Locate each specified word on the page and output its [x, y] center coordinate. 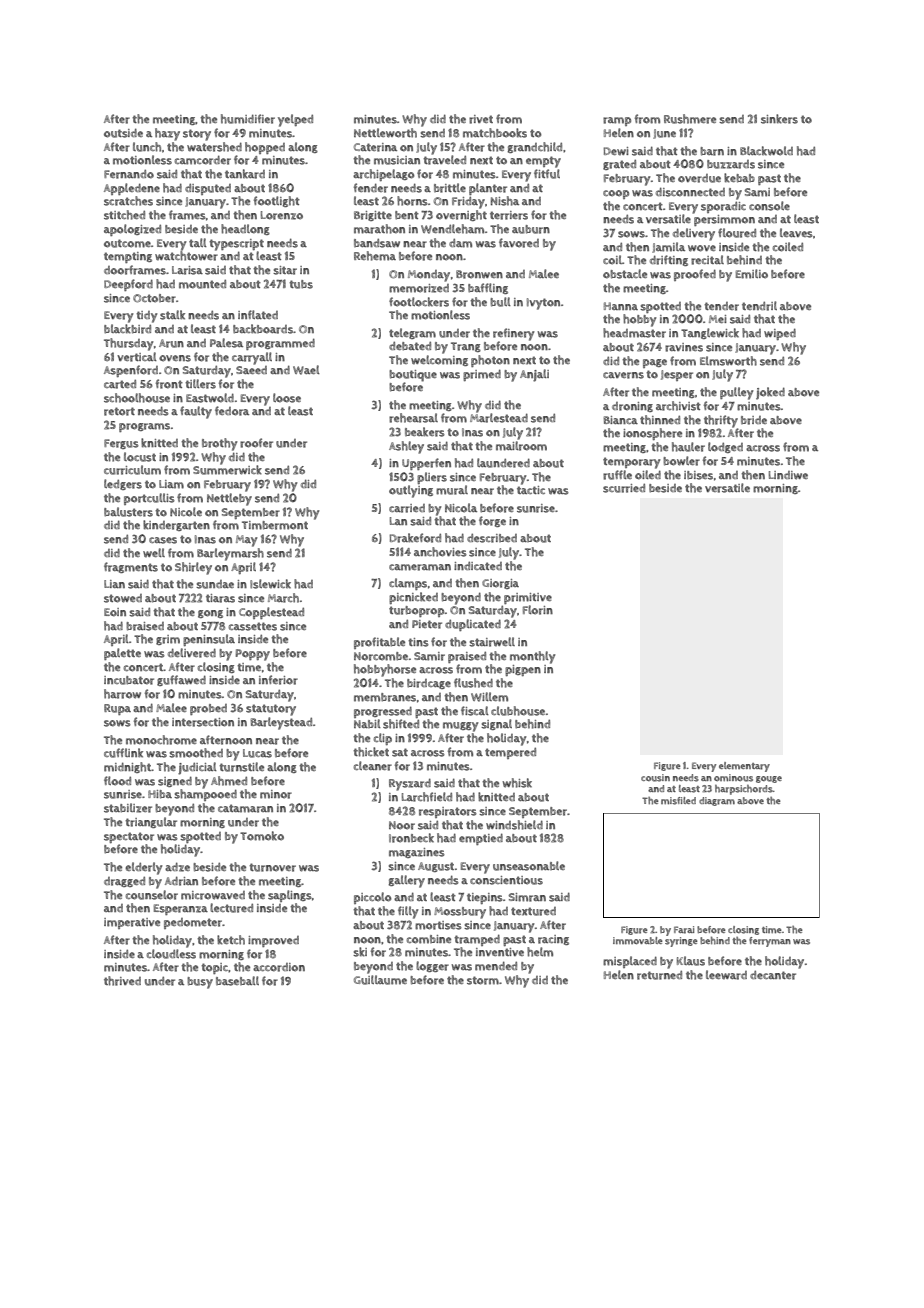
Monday [429, 276]
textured [533, 911]
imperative [132, 923]
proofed [695, 275]
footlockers [419, 302]
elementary [744, 767]
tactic [531, 490]
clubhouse [518, 711]
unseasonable [529, 866]
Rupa [117, 709]
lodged [725, 447]
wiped [780, 334]
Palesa [226, 343]
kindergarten [176, 525]
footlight [277, 201]
